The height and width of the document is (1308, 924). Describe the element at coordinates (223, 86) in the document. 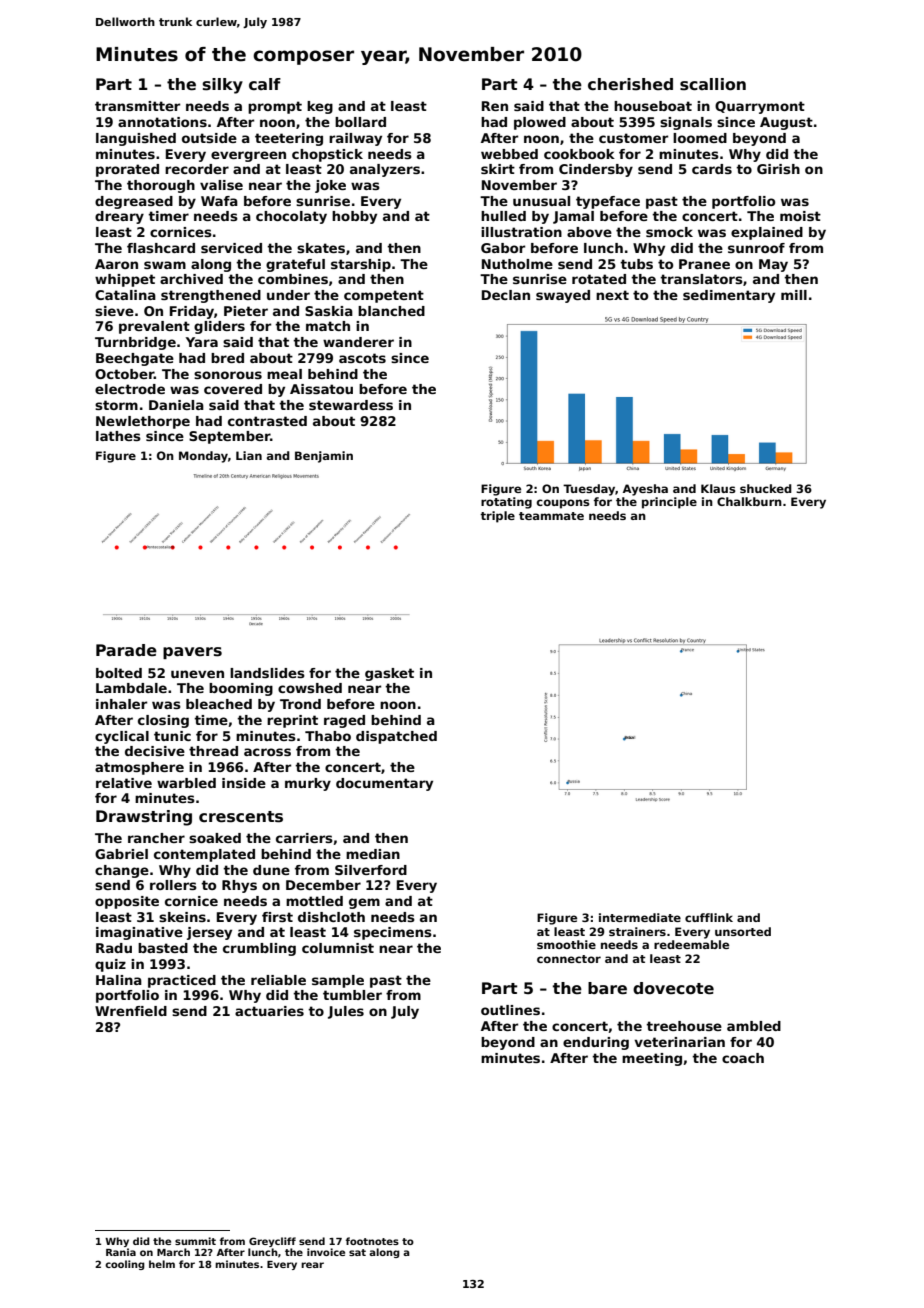

I see `silky` at that location.
